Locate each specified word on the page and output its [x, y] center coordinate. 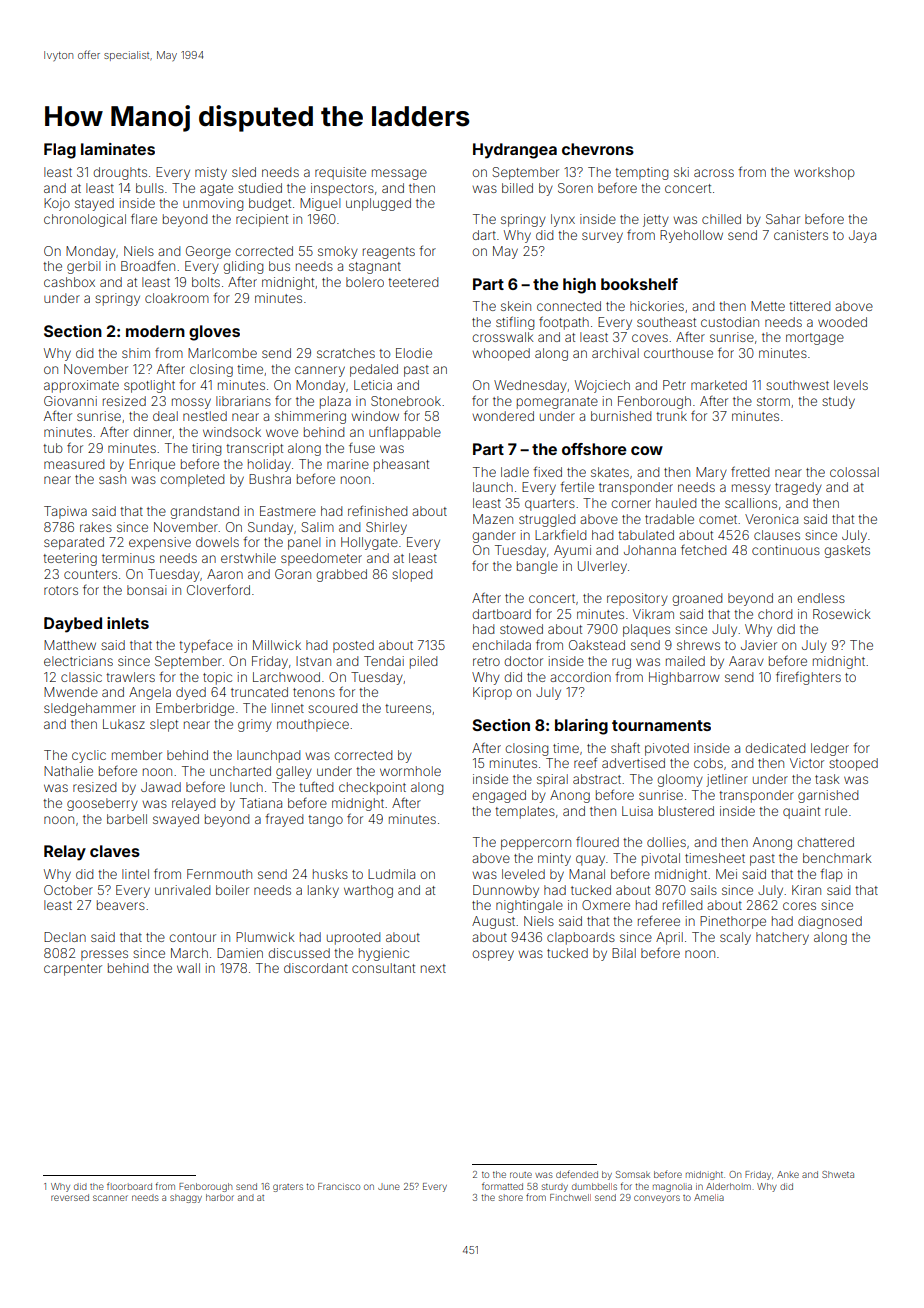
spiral [552, 780]
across [714, 173]
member [137, 755]
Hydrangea [515, 151]
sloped [412, 575]
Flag [60, 151]
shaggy [186, 1198]
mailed [685, 661]
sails [704, 890]
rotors [61, 590]
